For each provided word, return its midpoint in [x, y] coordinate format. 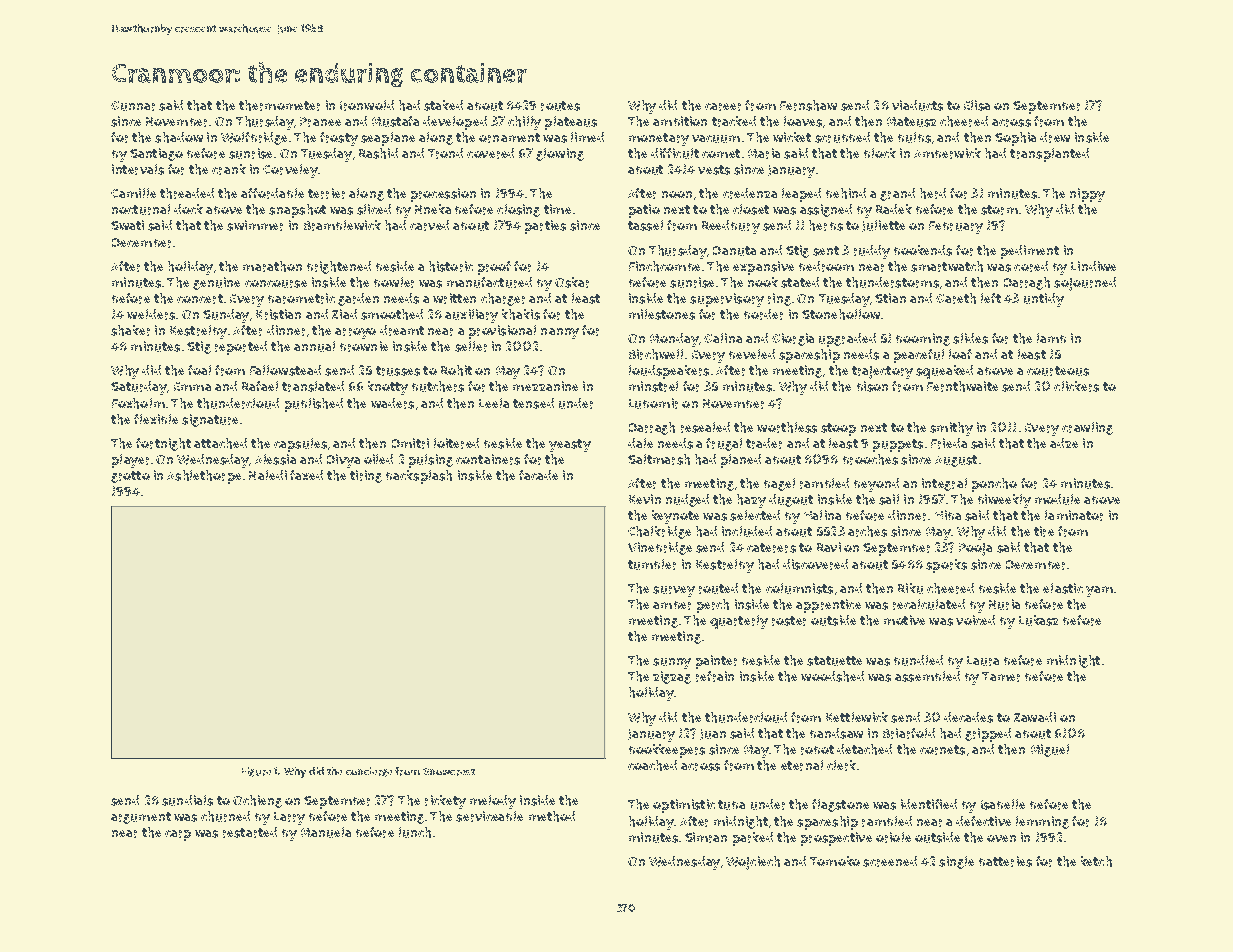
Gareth [956, 298]
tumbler [652, 564]
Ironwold [367, 105]
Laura [983, 661]
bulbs [914, 137]
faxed [306, 475]
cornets [942, 750]
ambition [680, 121]
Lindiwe [1093, 266]
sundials [187, 800]
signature [210, 420]
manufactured [489, 282]
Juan [713, 734]
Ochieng [257, 801]
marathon [272, 266]
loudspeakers [669, 372]
